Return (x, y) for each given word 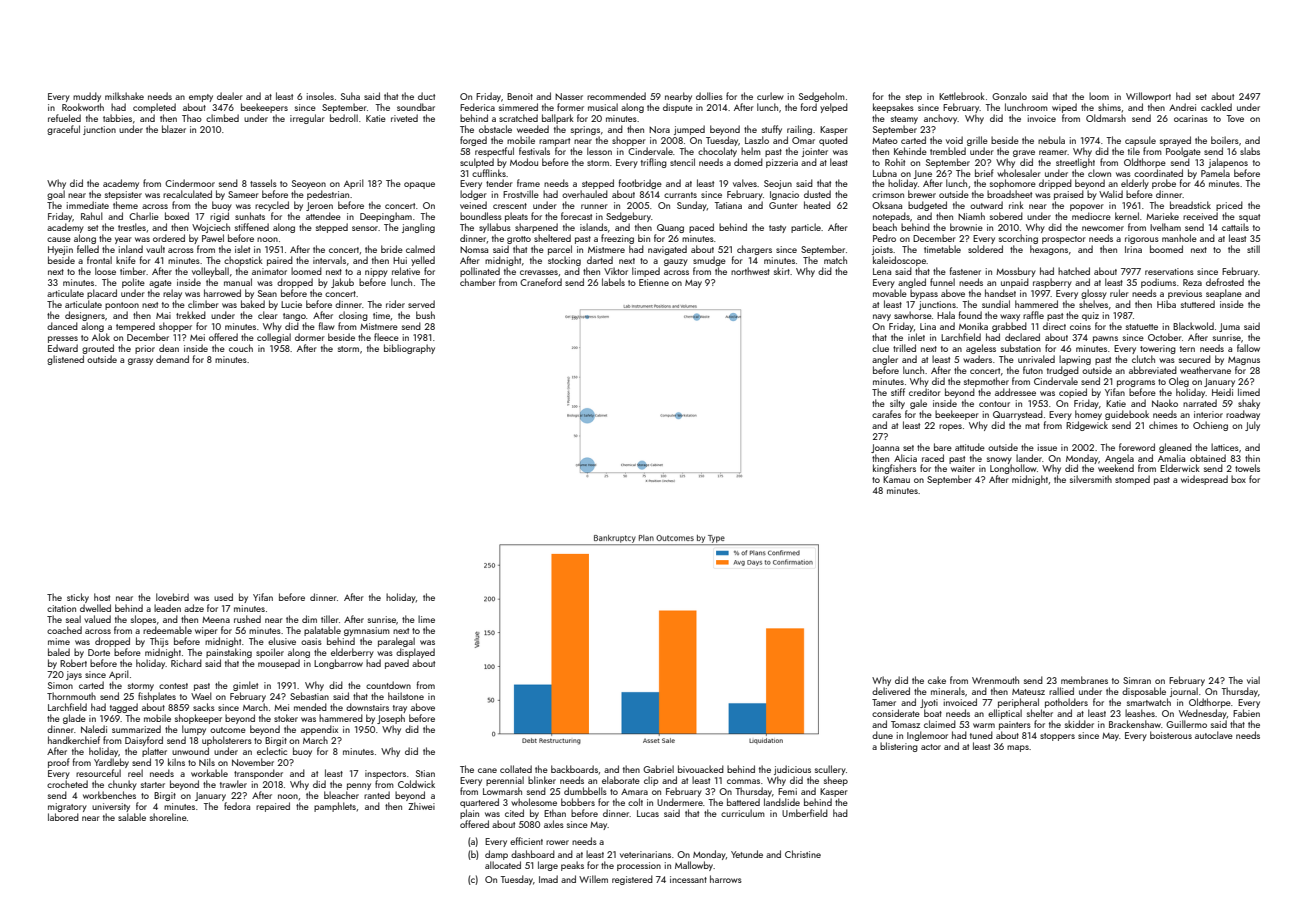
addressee (1015, 392)
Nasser (569, 96)
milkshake (124, 96)
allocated (503, 865)
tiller (330, 619)
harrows (726, 879)
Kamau (896, 479)
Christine (803, 854)
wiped (1064, 108)
